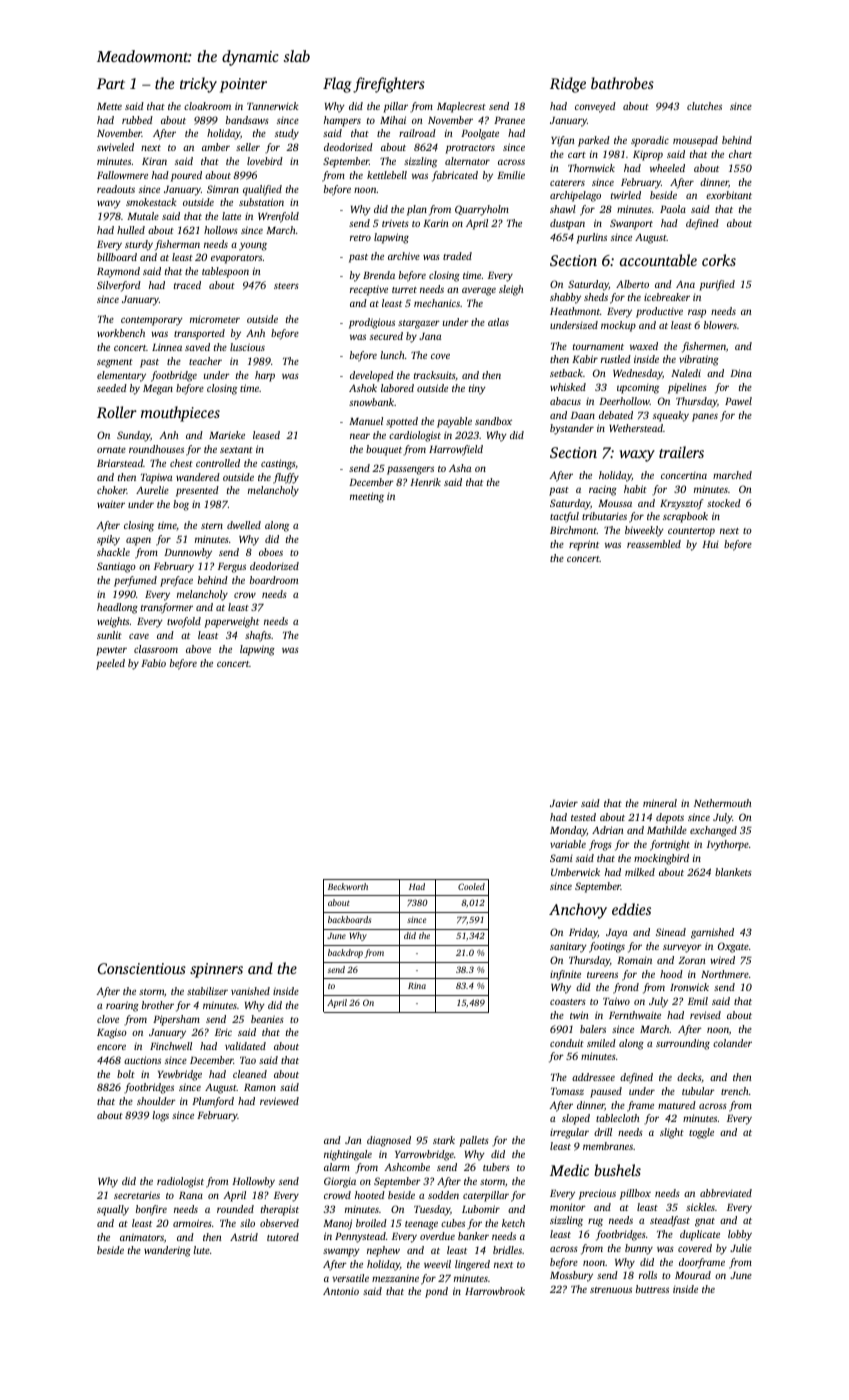  I want to click on Astrid, so click(244, 1237).
